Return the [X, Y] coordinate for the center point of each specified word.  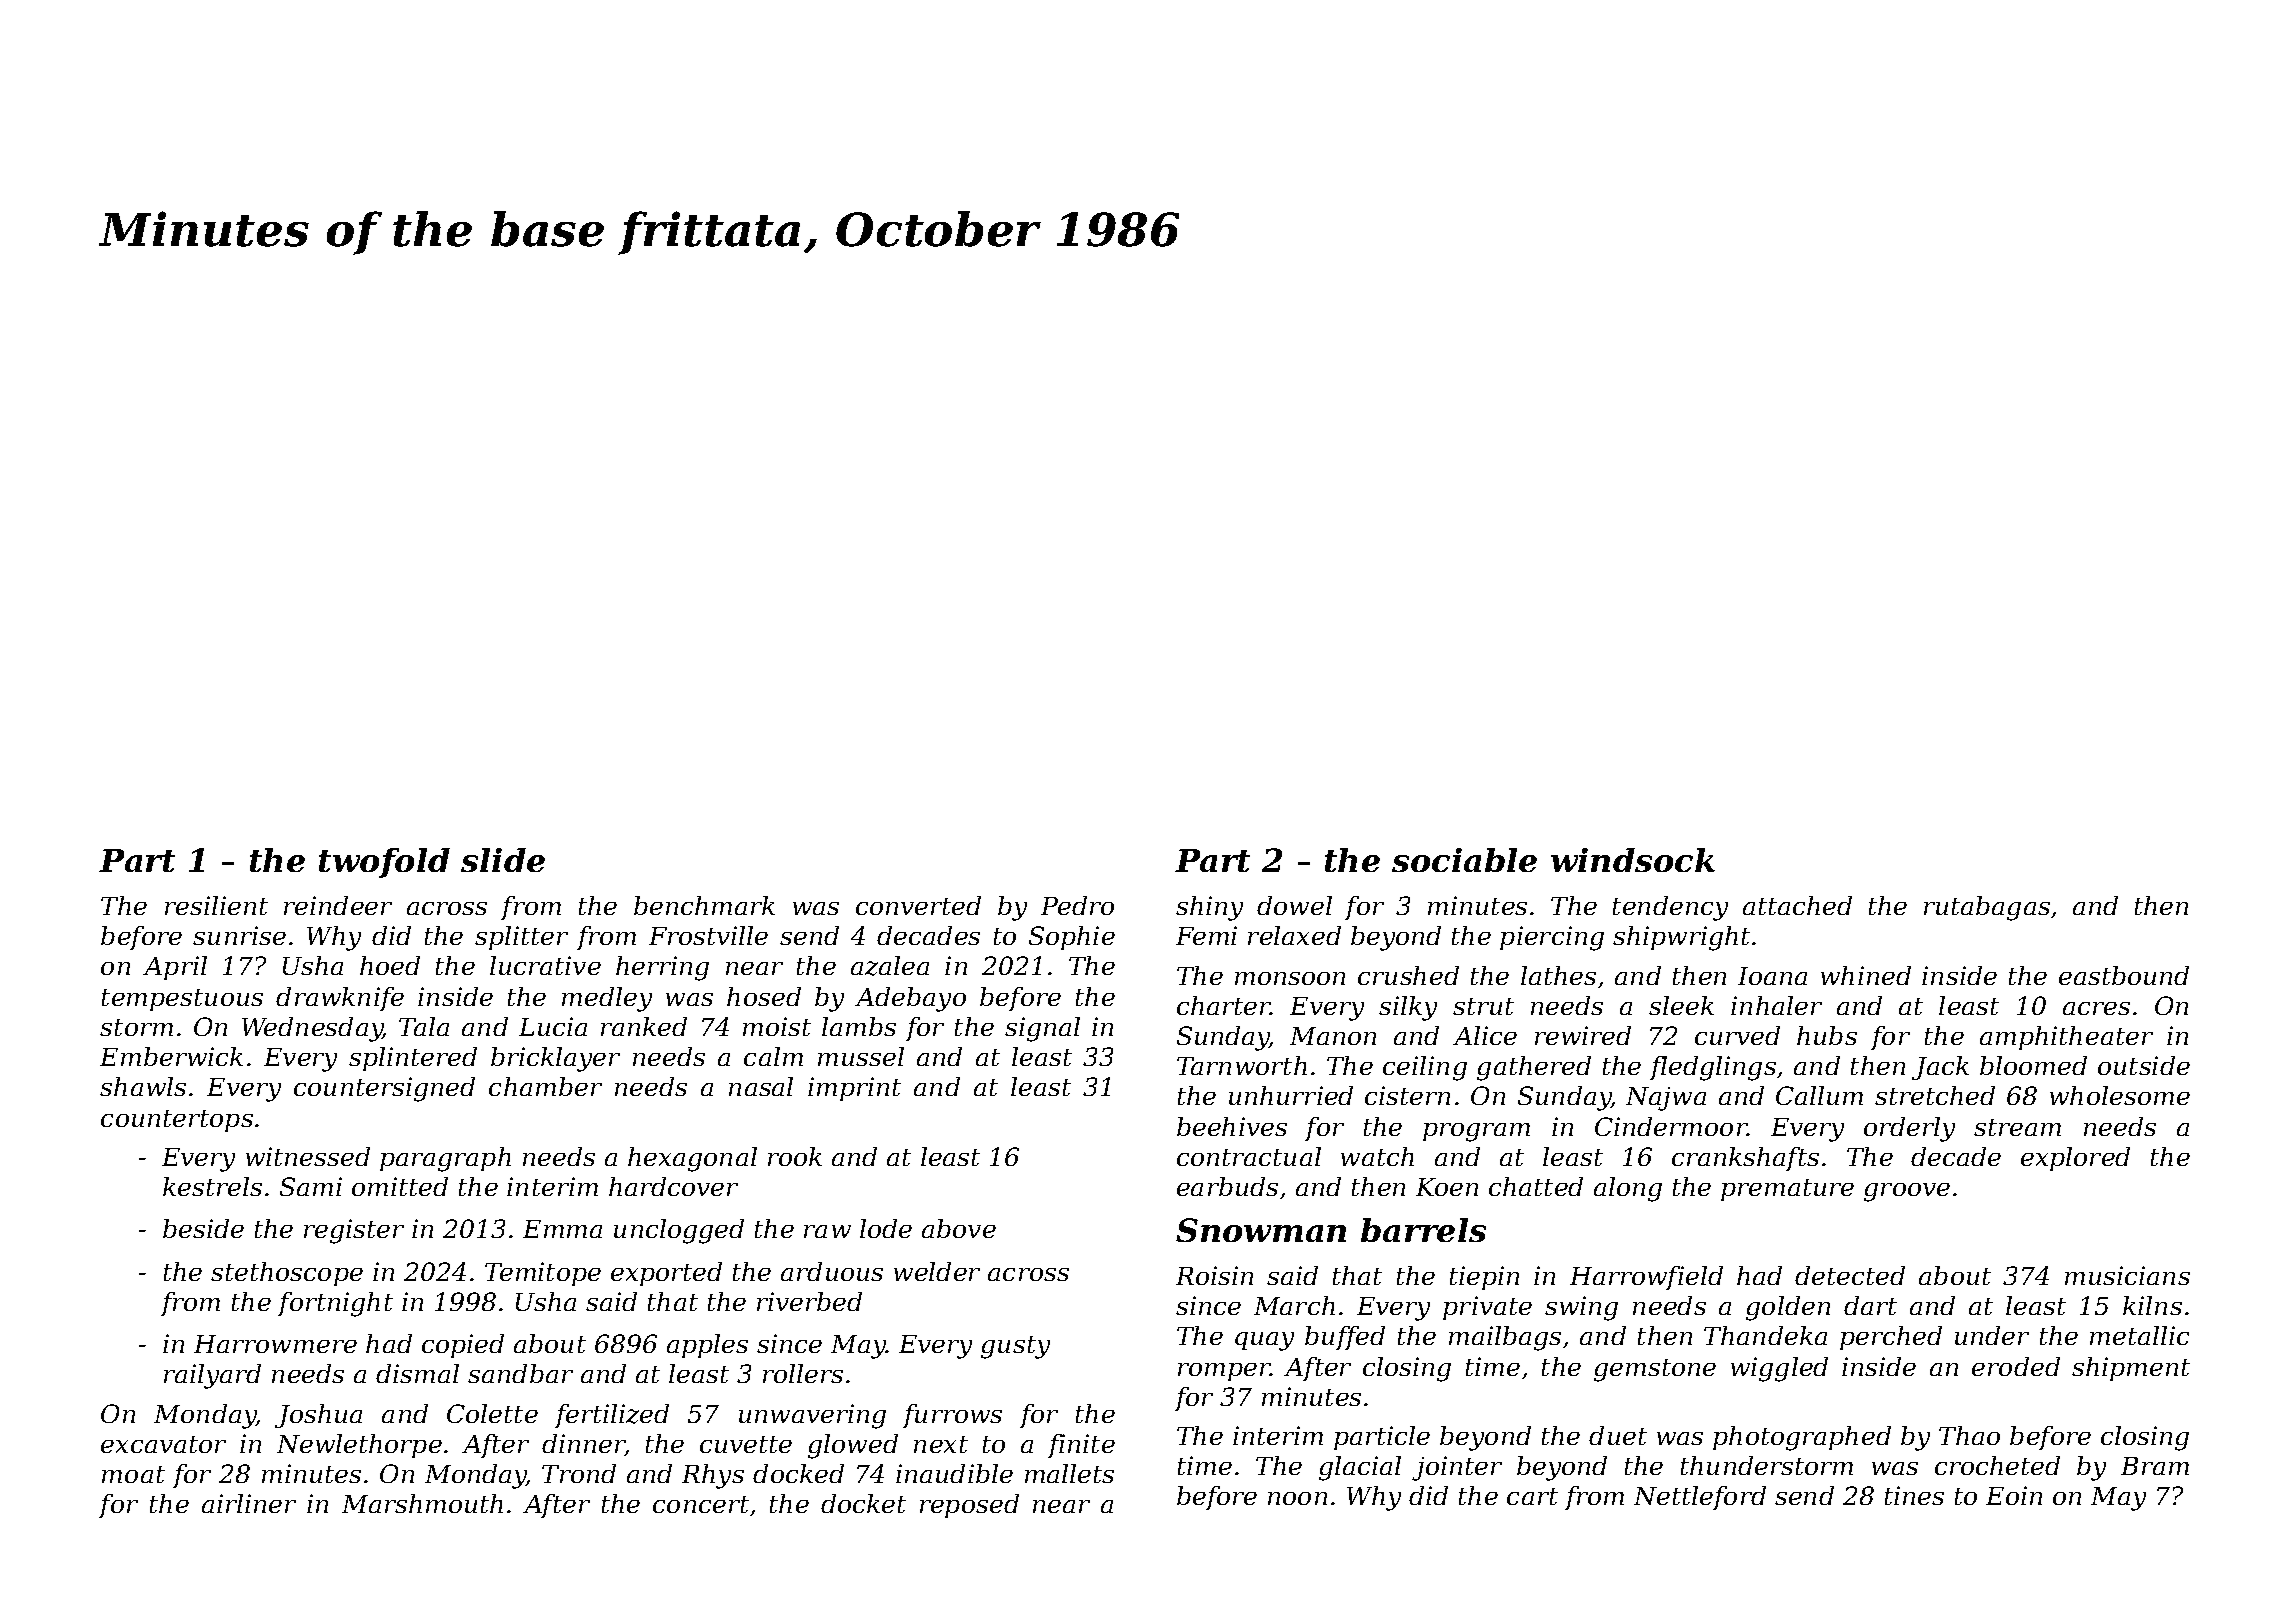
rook [795, 1156]
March [1294, 1305]
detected [1850, 1275]
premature [1787, 1190]
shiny [1209, 908]
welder [937, 1271]
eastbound [2124, 975]
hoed [390, 965]
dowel [1294, 905]
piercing [1552, 938]
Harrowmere [275, 1344]
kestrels [212, 1186]
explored [2075, 1159]
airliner [249, 1503]
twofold [384, 863]
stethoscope [287, 1274]
